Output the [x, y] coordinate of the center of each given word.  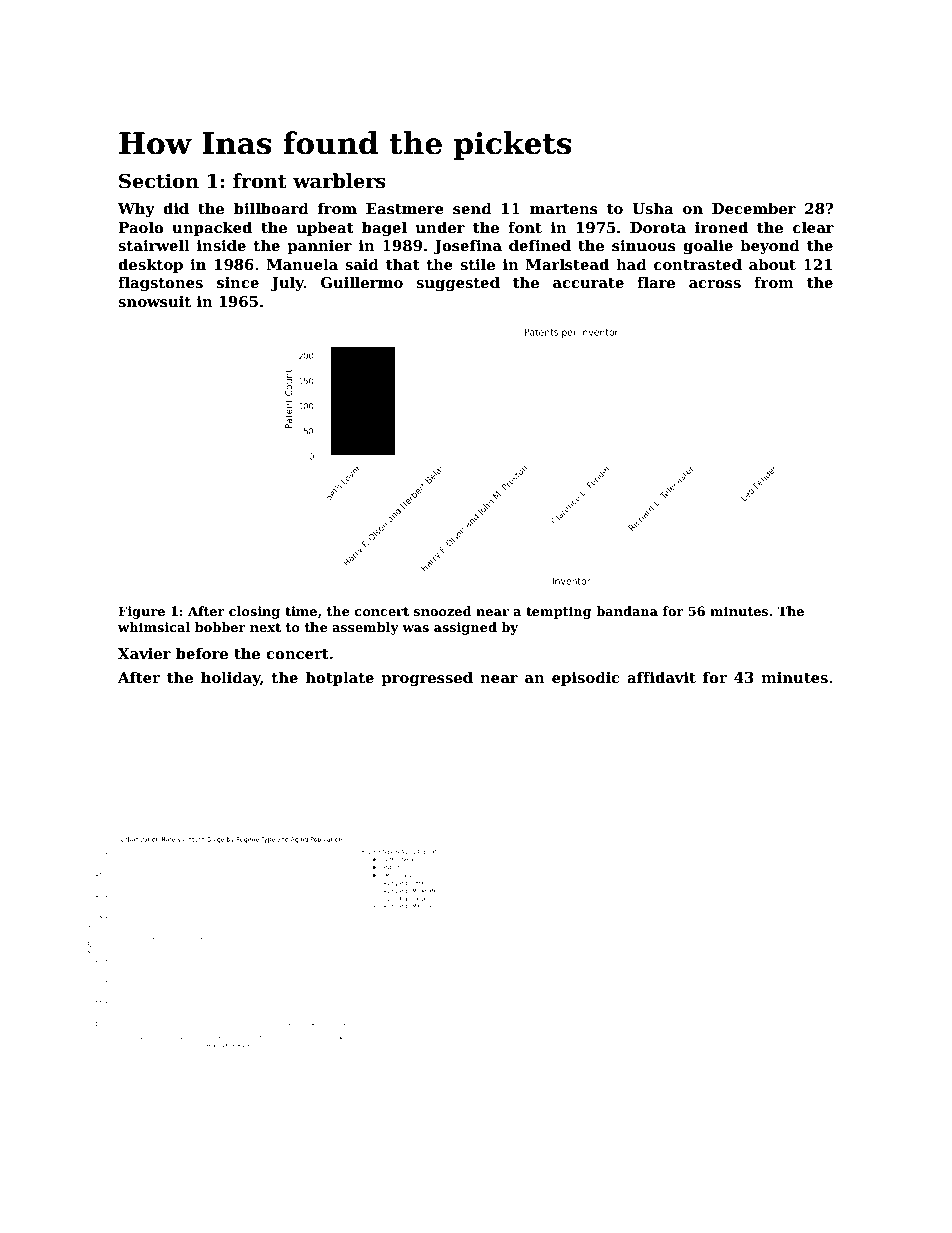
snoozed [443, 611]
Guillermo [362, 282]
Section [159, 181]
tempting [559, 612]
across [715, 284]
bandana [627, 611]
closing [254, 612]
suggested [458, 283]
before [202, 653]
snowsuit [154, 301]
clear [813, 227]
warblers [339, 181]
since [238, 282]
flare [656, 282]
